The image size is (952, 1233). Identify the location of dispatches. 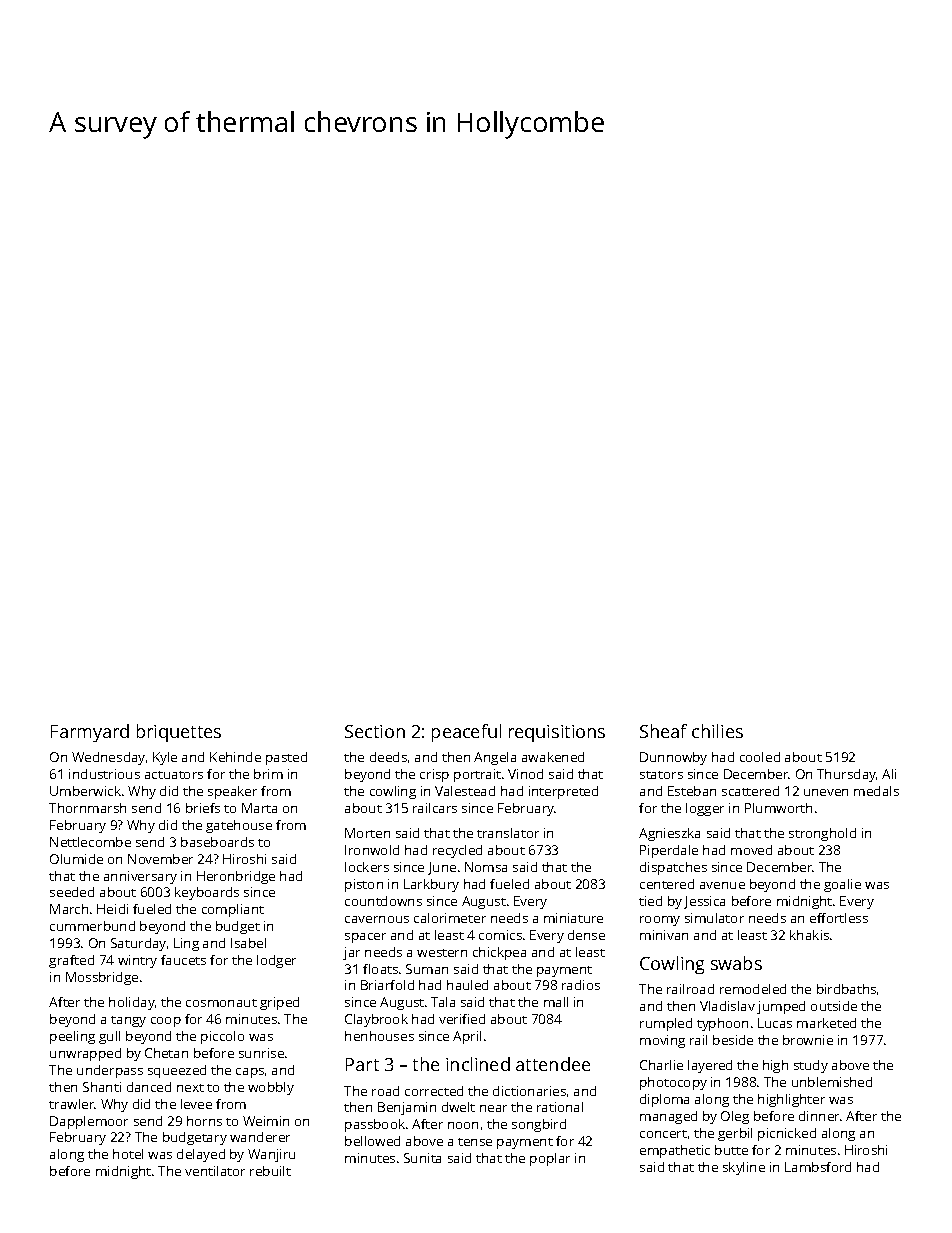
(673, 868).
